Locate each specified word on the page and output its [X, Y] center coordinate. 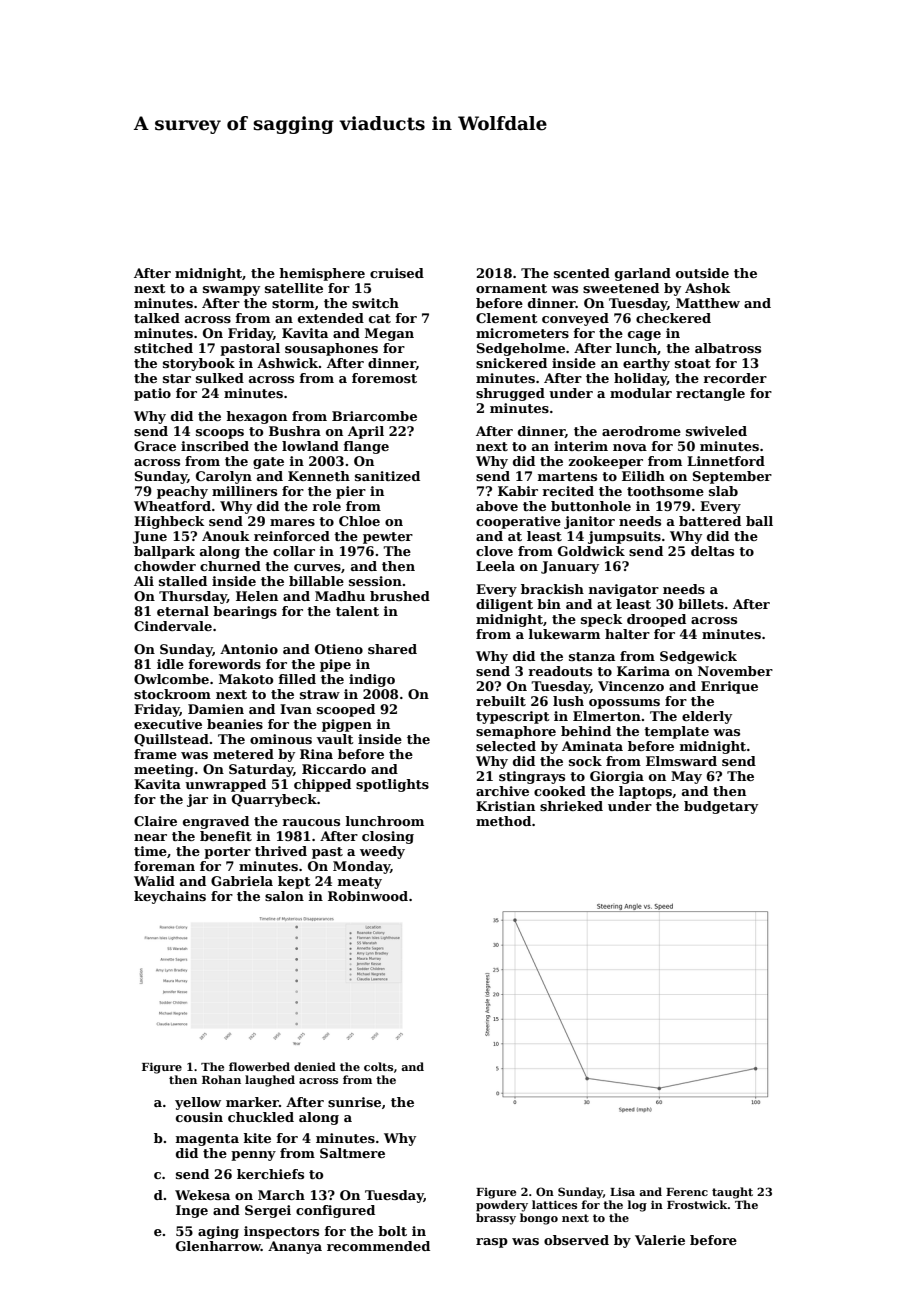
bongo [539, 1219]
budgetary [721, 807]
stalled [183, 581]
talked [157, 318]
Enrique [729, 687]
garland [643, 274]
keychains [170, 897]
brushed [400, 596]
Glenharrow [218, 1246]
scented [582, 273]
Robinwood [368, 896]
